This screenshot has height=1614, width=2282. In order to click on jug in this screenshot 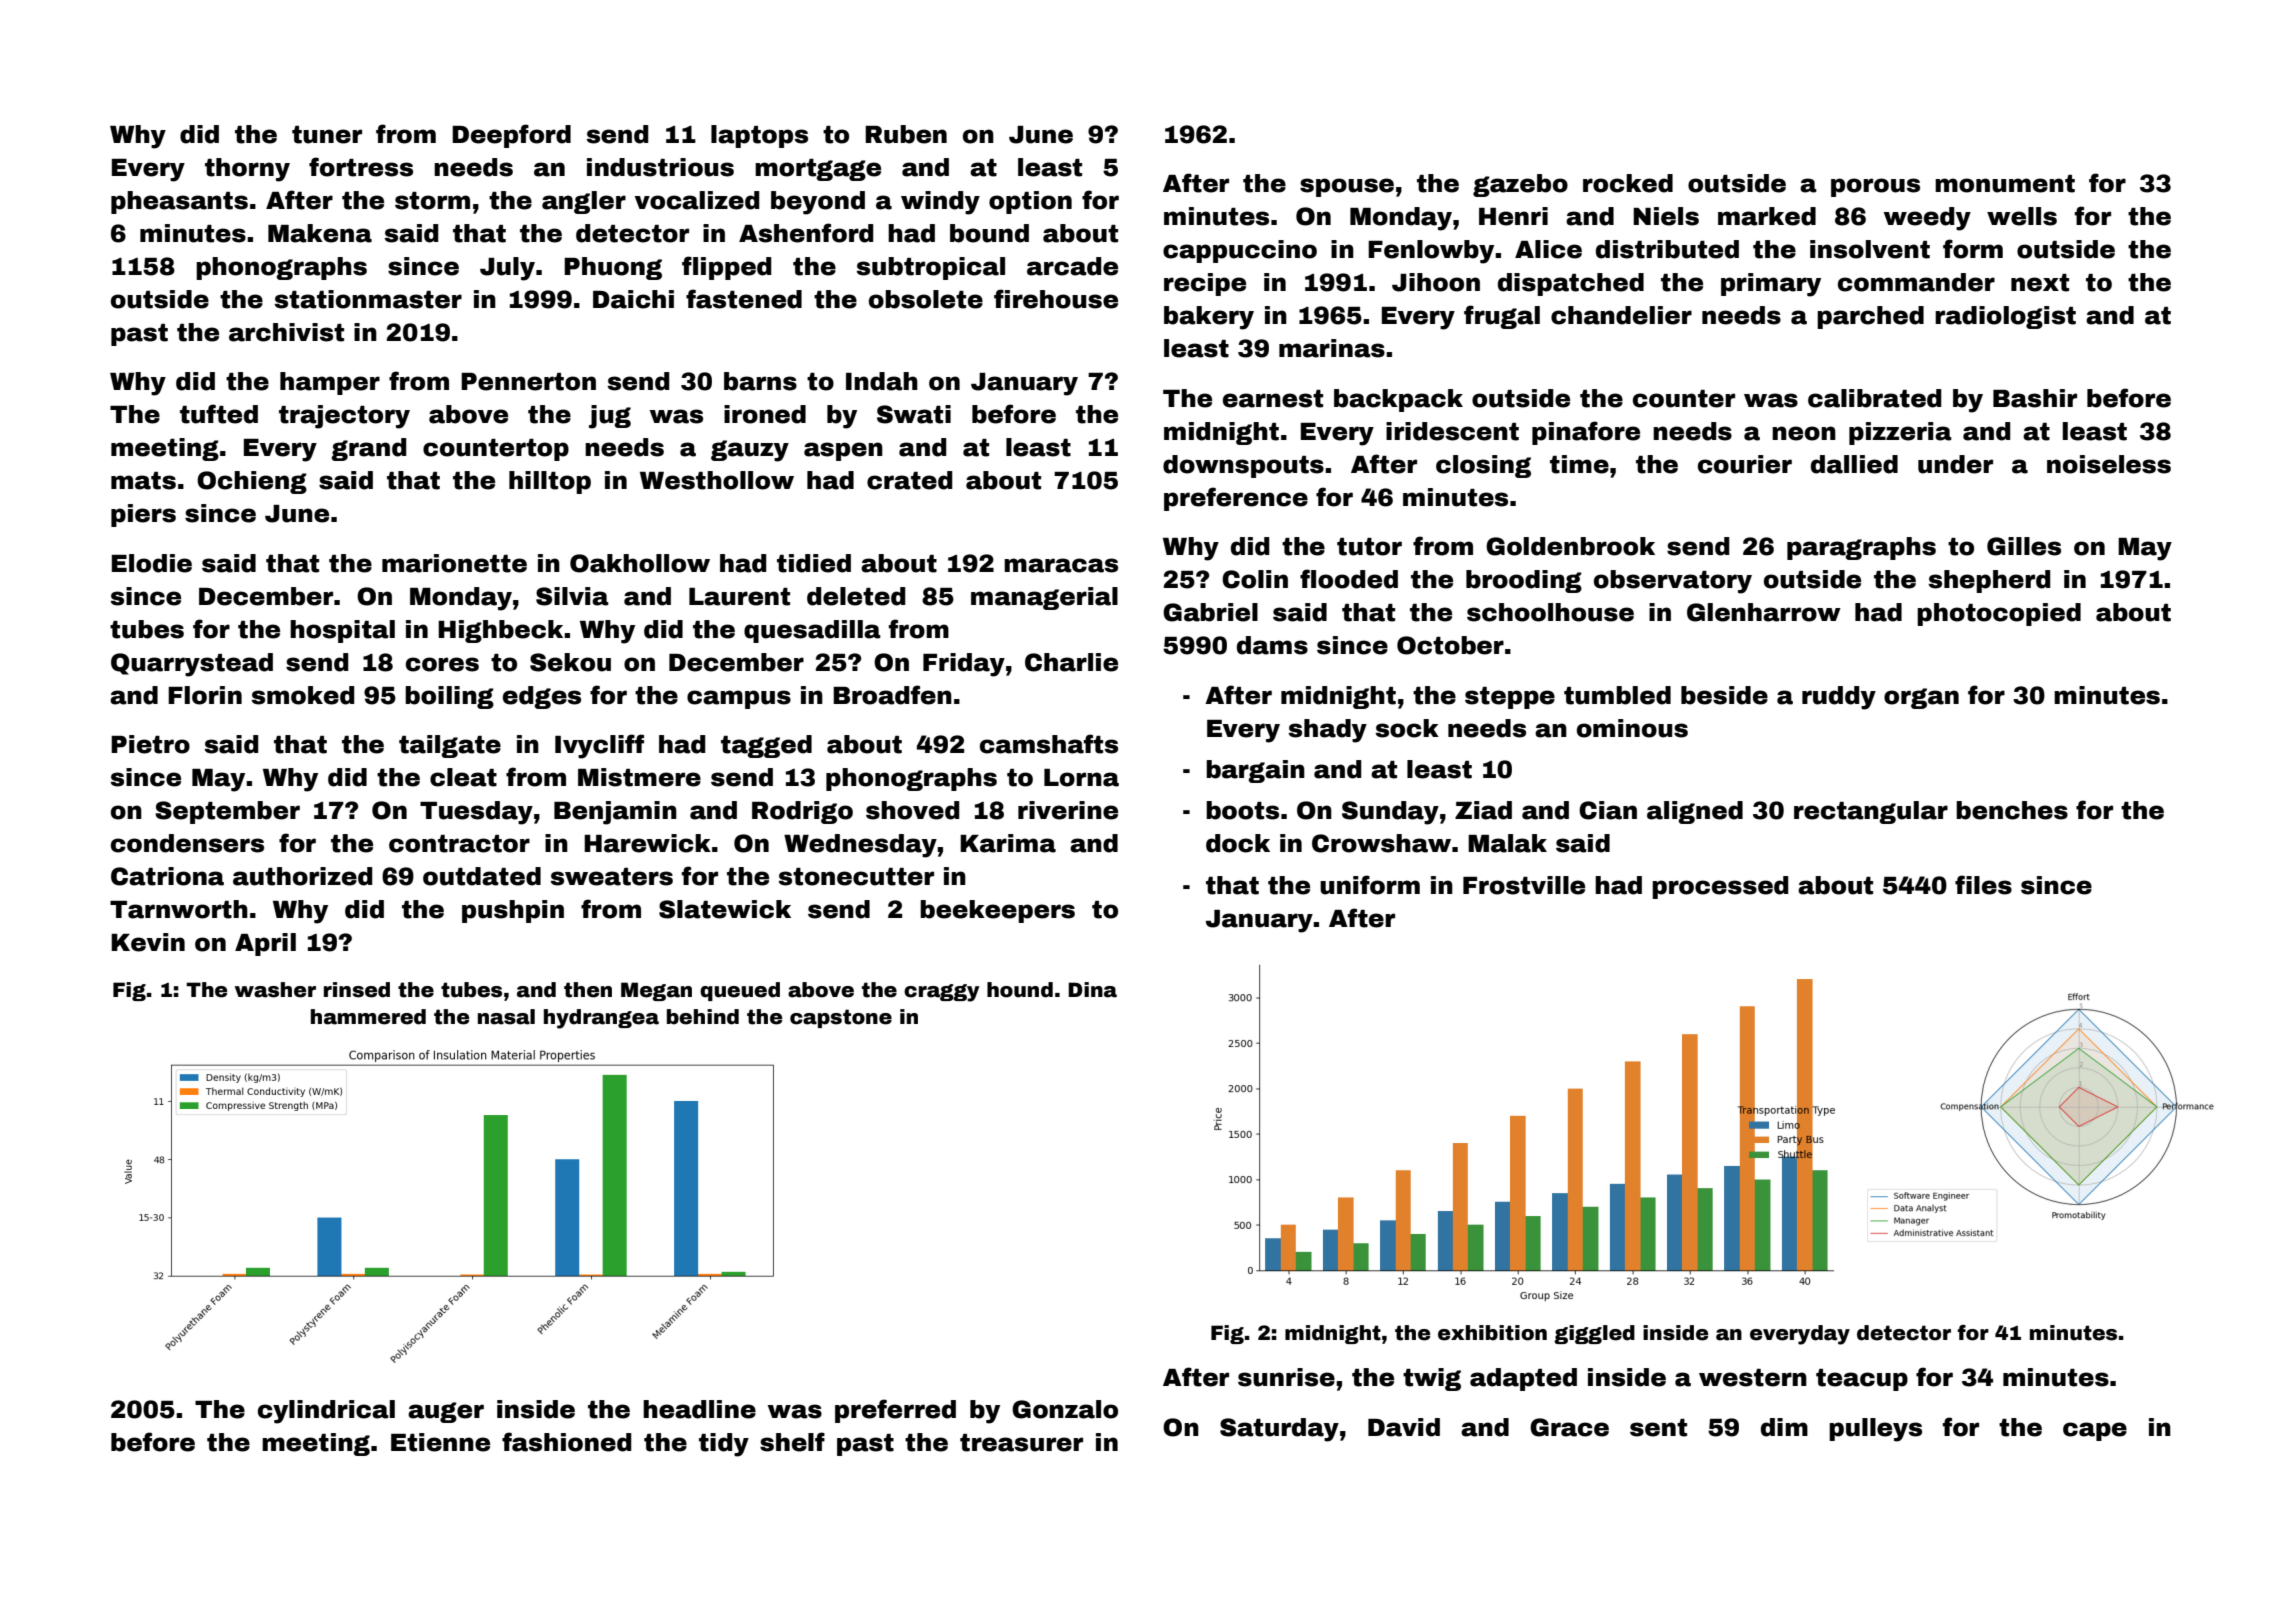, I will do `click(610, 417)`.
